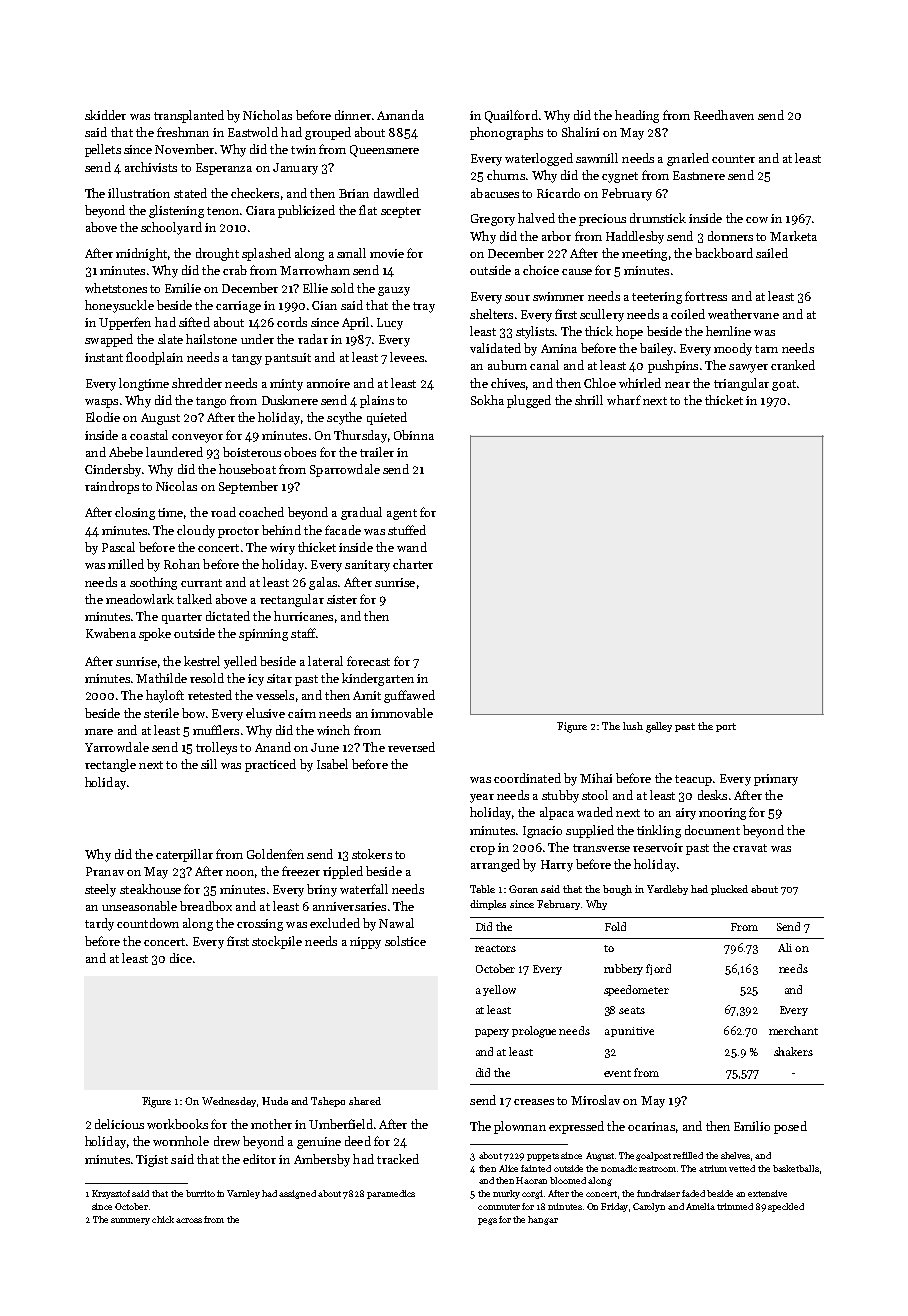  Describe the element at coordinates (637, 116) in the page. I see `heading` at that location.
